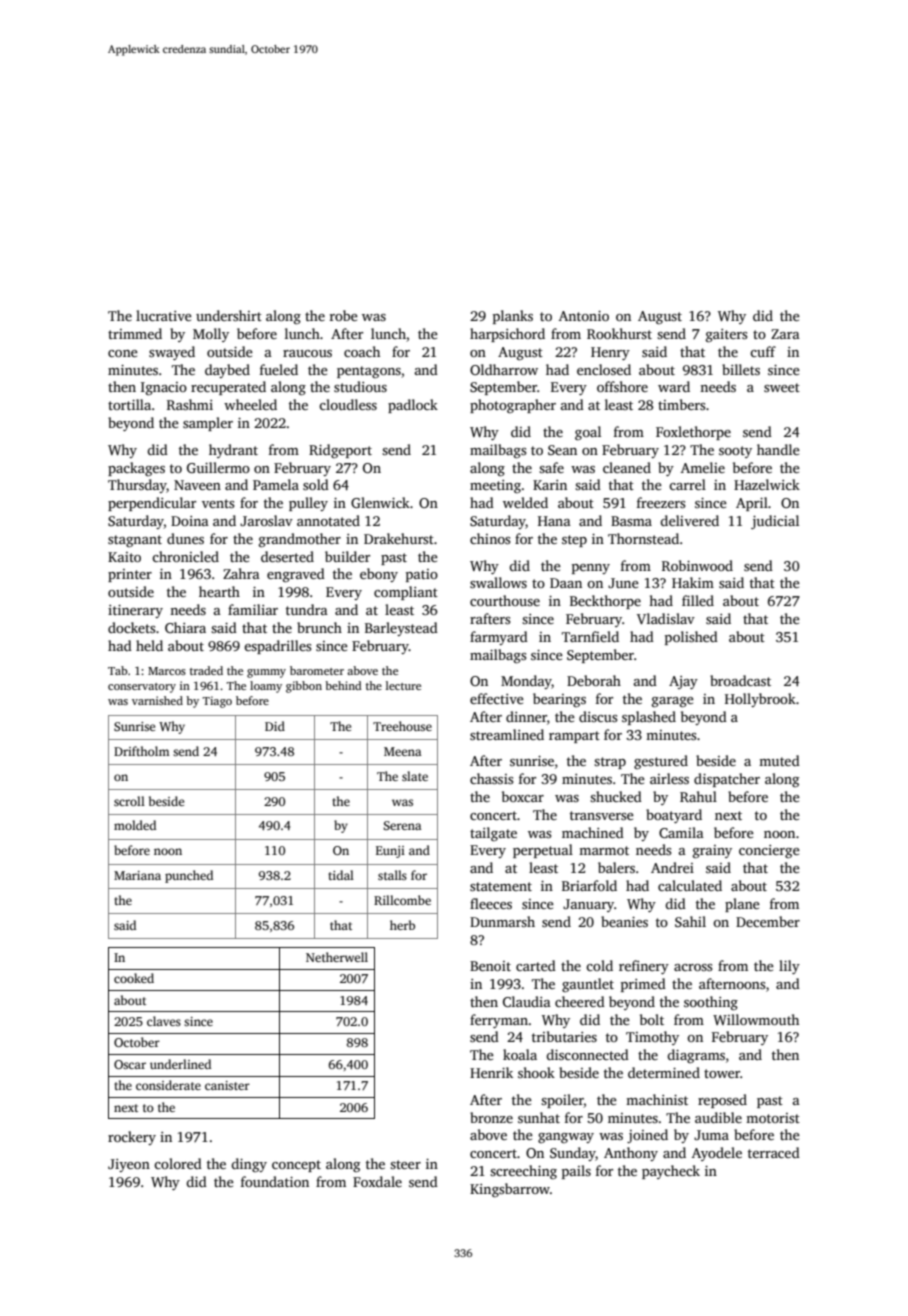 The width and height of the screenshot is (908, 1316). Describe the element at coordinates (178, 1163) in the screenshot. I see `colored` at that location.
